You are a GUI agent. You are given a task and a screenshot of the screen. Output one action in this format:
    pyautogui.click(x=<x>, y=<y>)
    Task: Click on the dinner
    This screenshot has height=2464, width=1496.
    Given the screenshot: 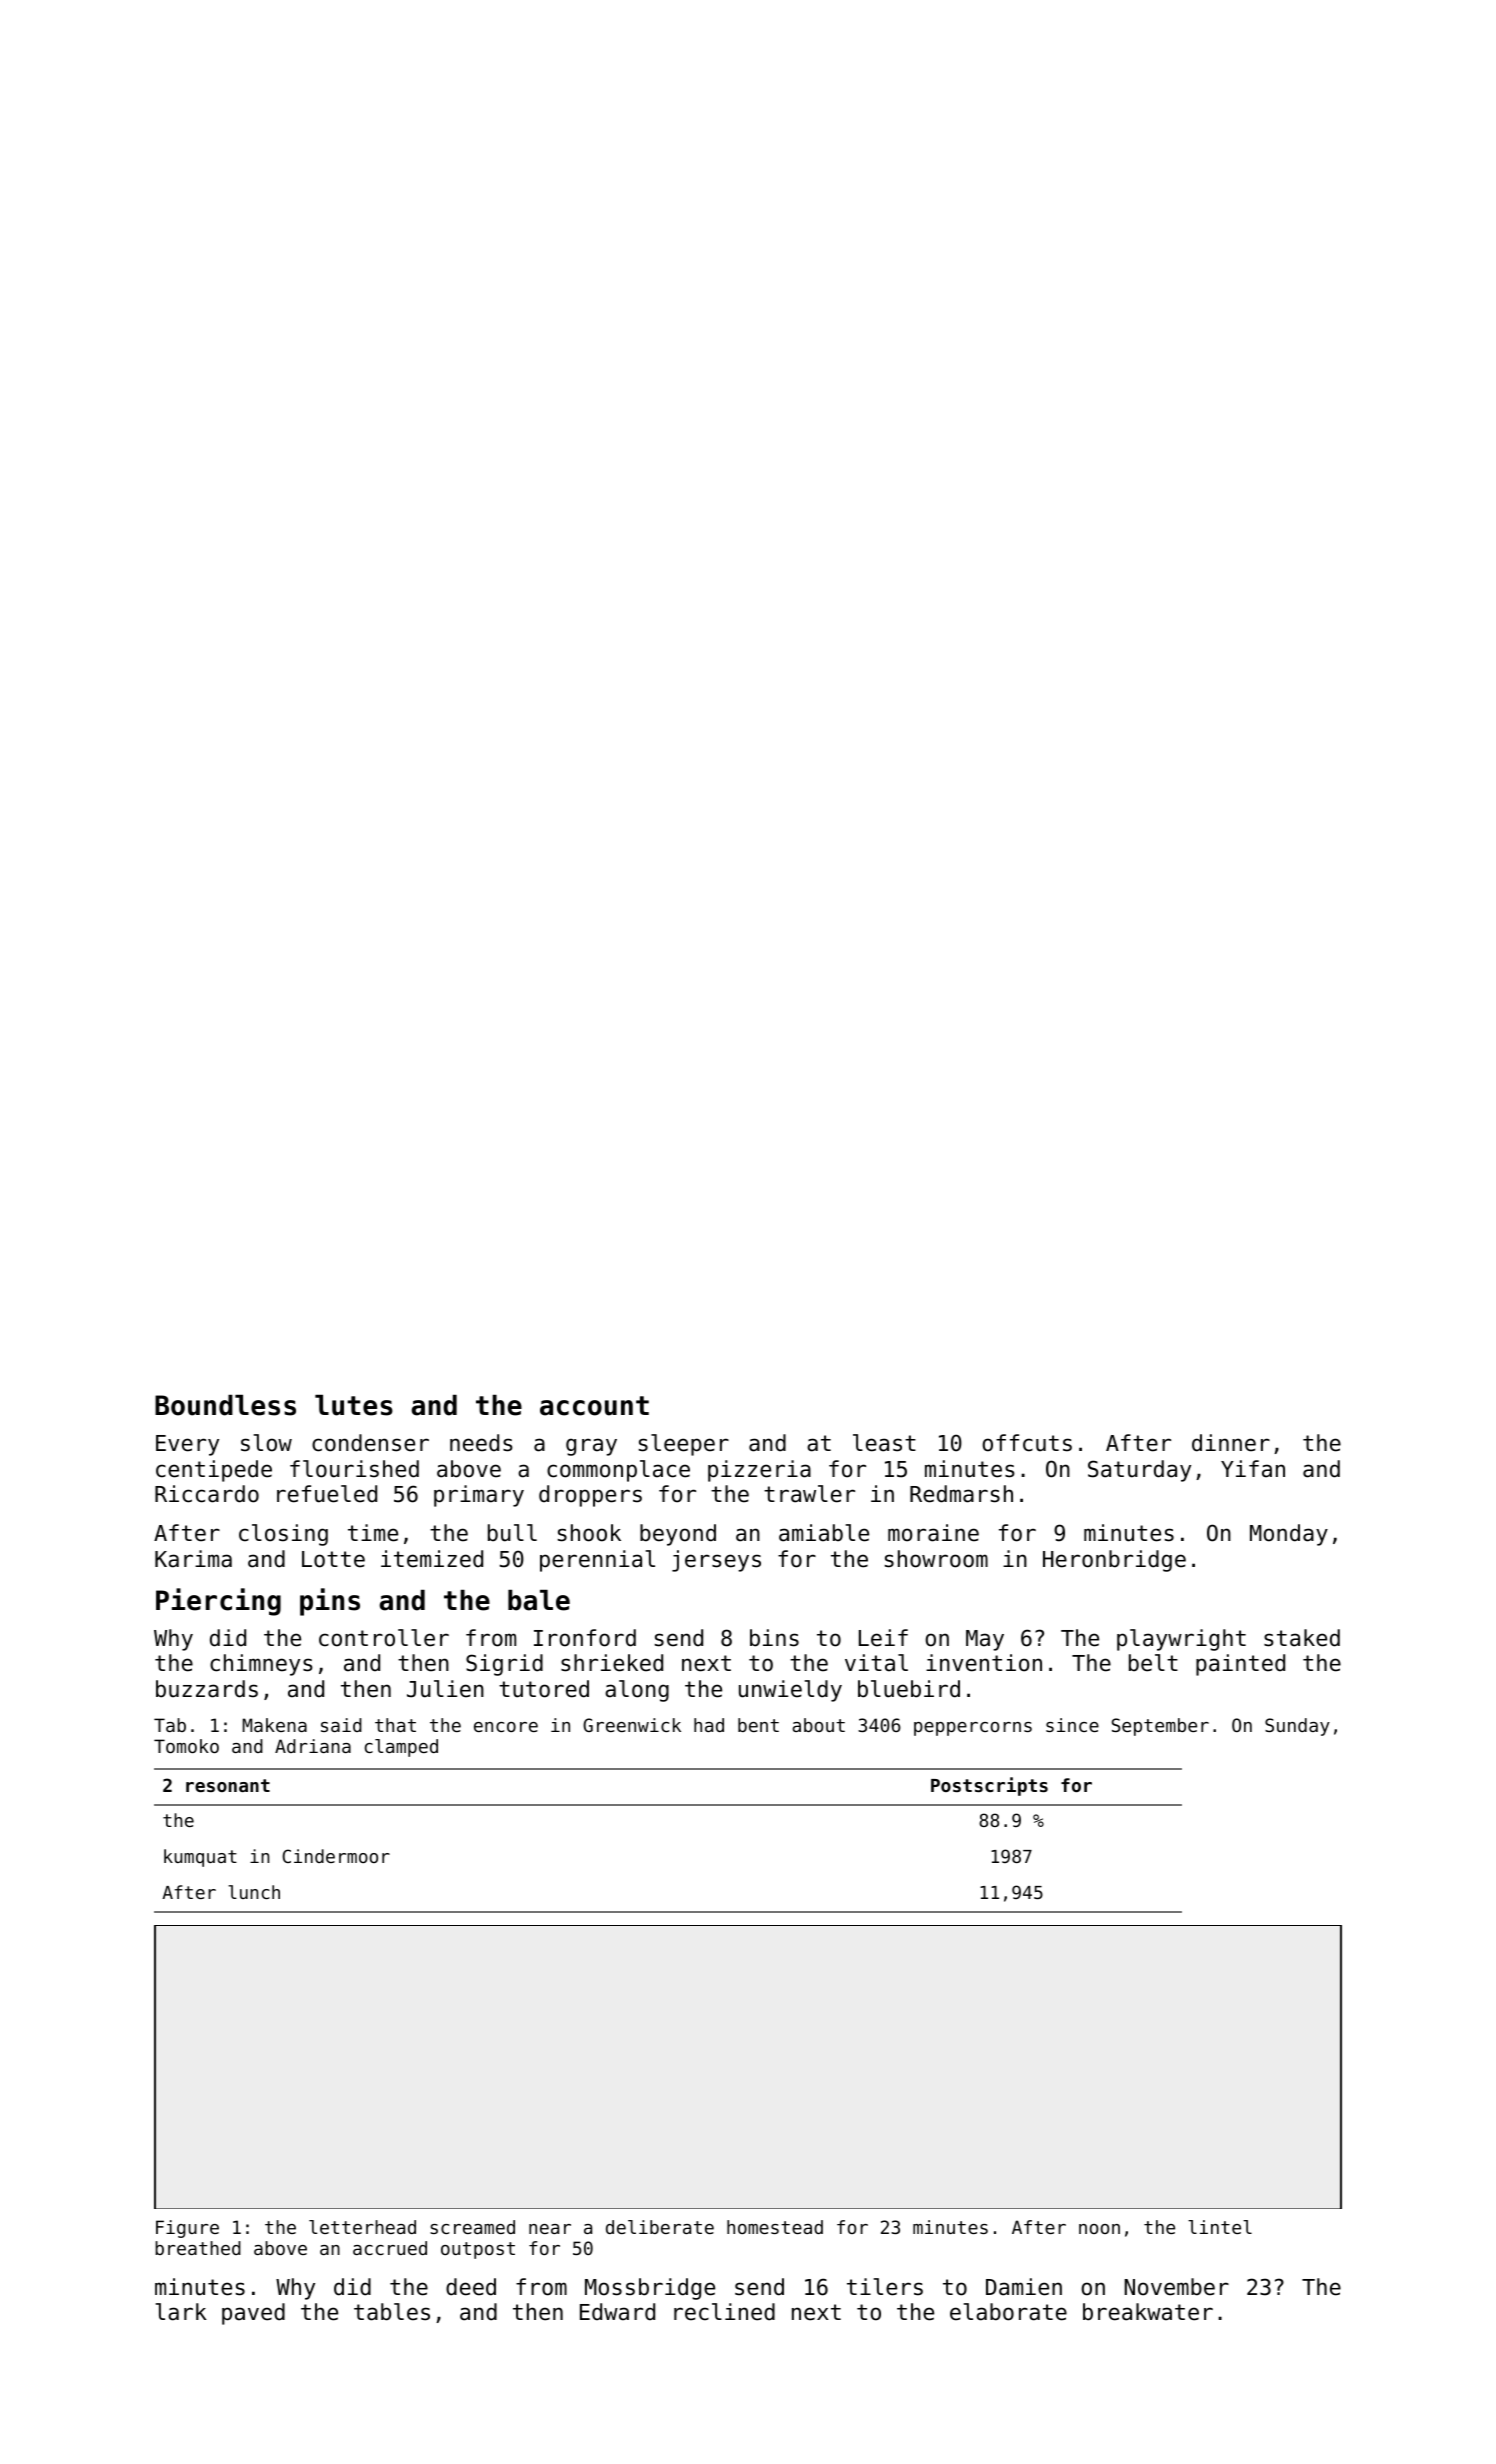 What is the action you would take?
    pyautogui.click(x=1231, y=1443)
